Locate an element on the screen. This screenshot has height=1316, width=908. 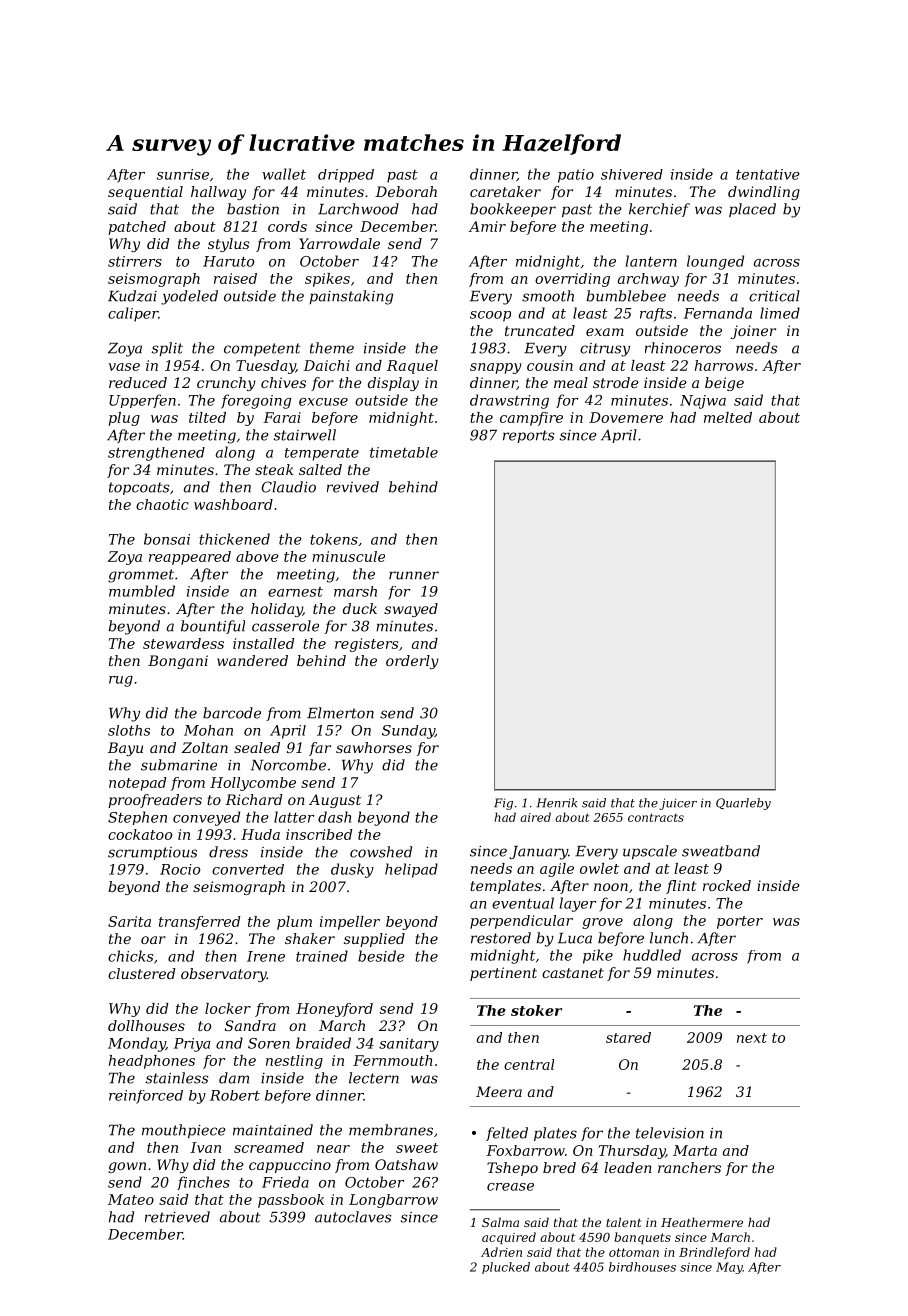
Salma is located at coordinates (500, 1222).
